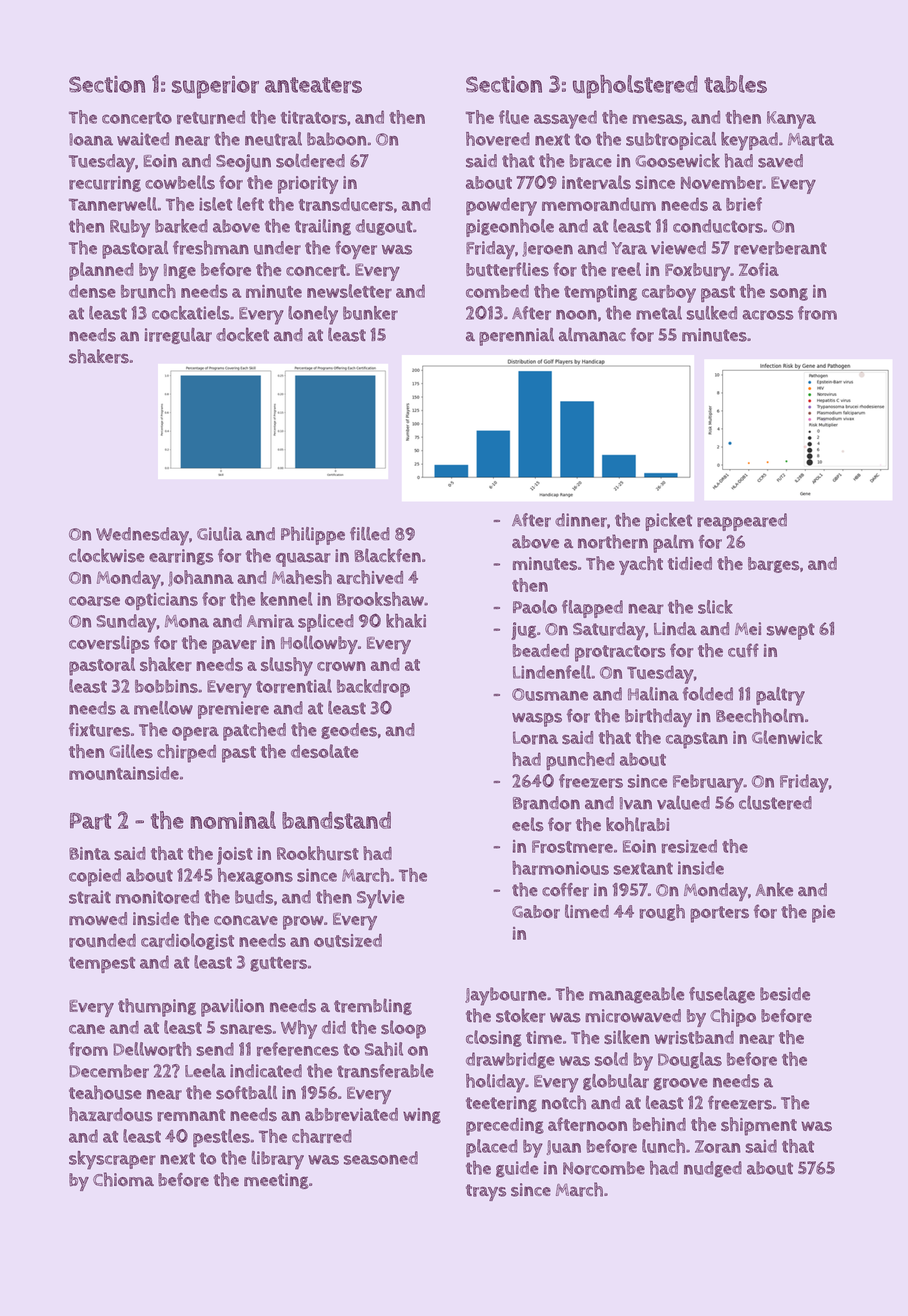  I want to click on tables, so click(735, 84).
